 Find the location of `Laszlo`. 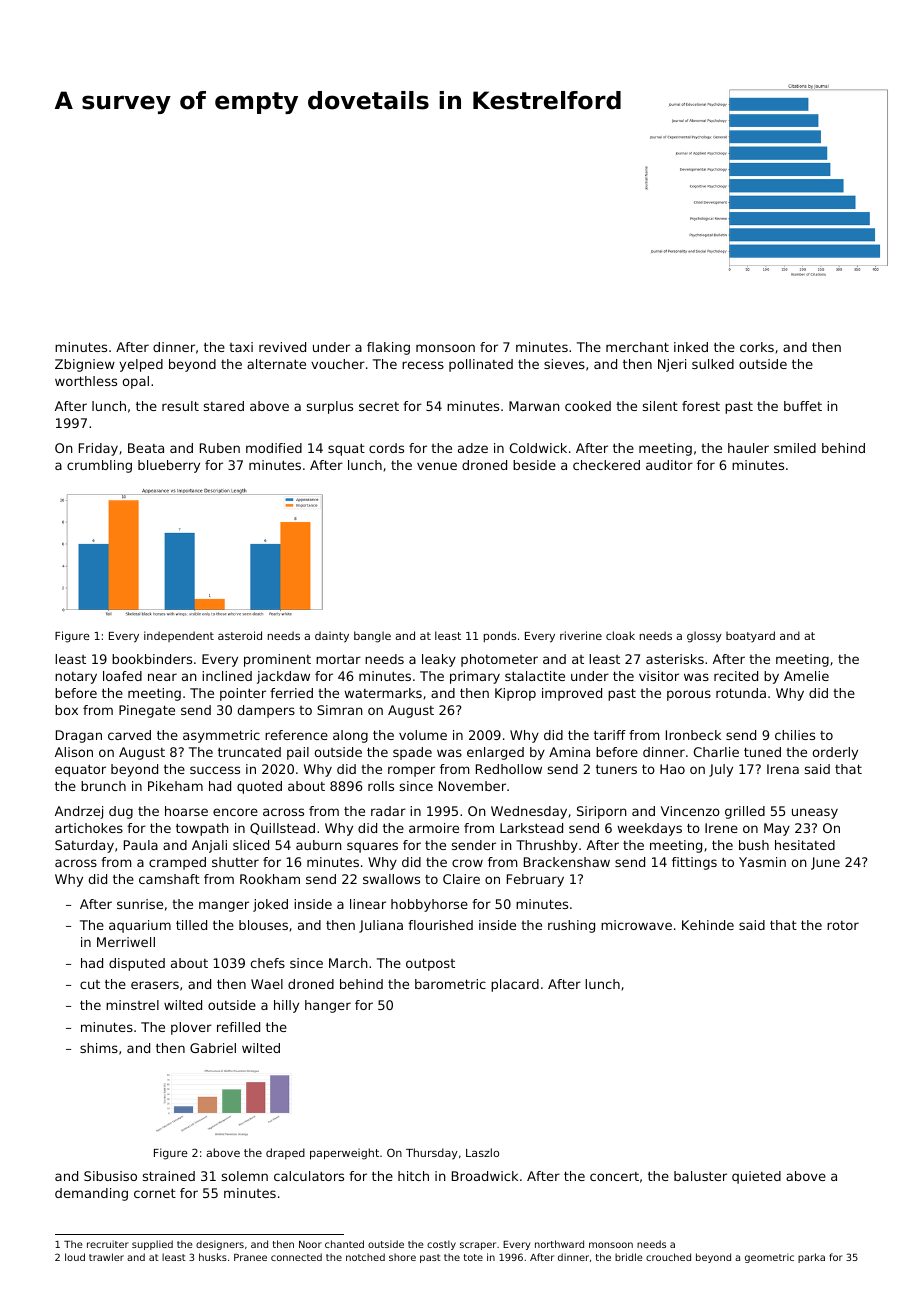

Laszlo is located at coordinates (482, 1152).
